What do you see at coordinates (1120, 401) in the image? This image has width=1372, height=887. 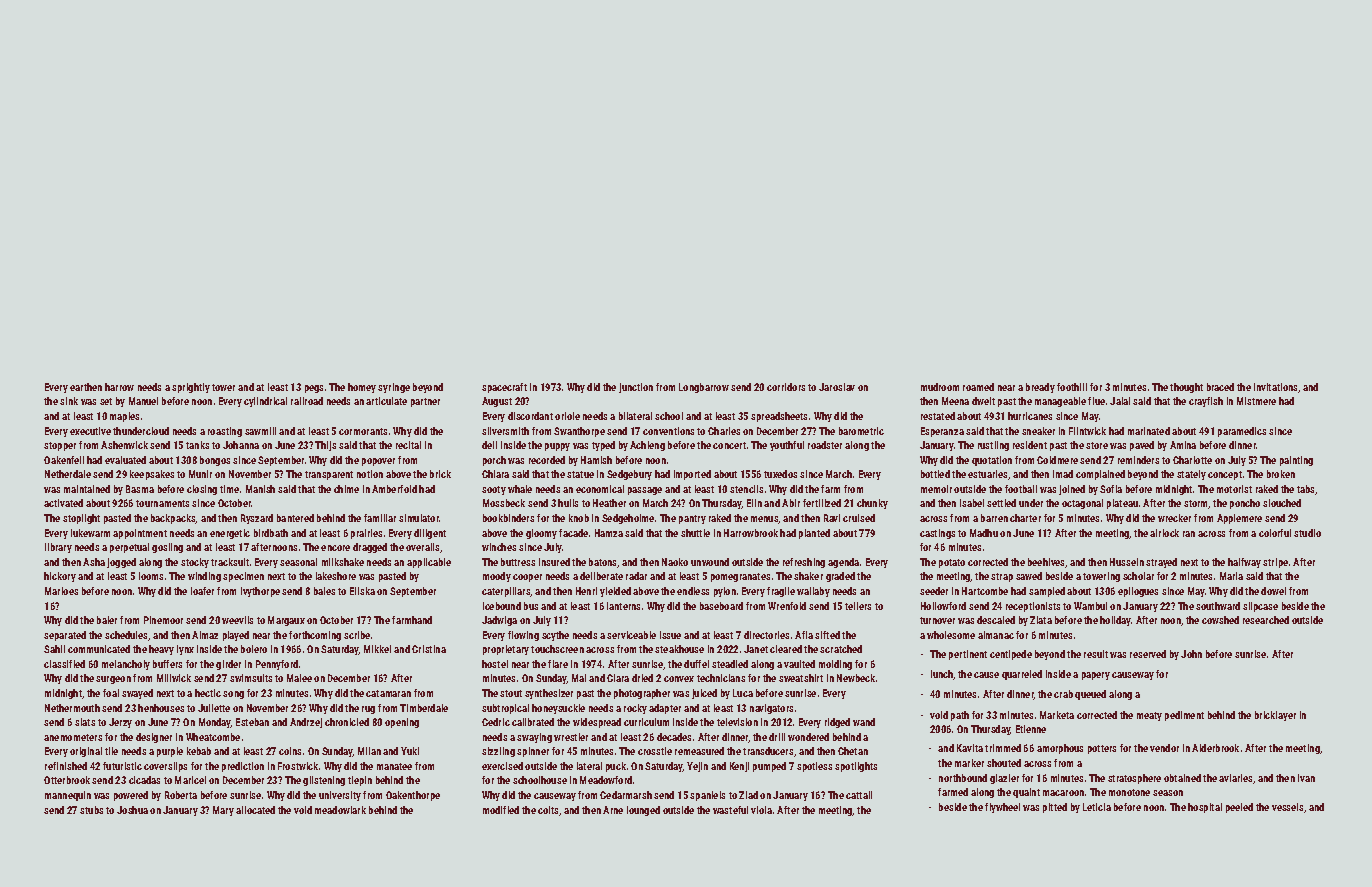 I see `Jalal` at bounding box center [1120, 401].
